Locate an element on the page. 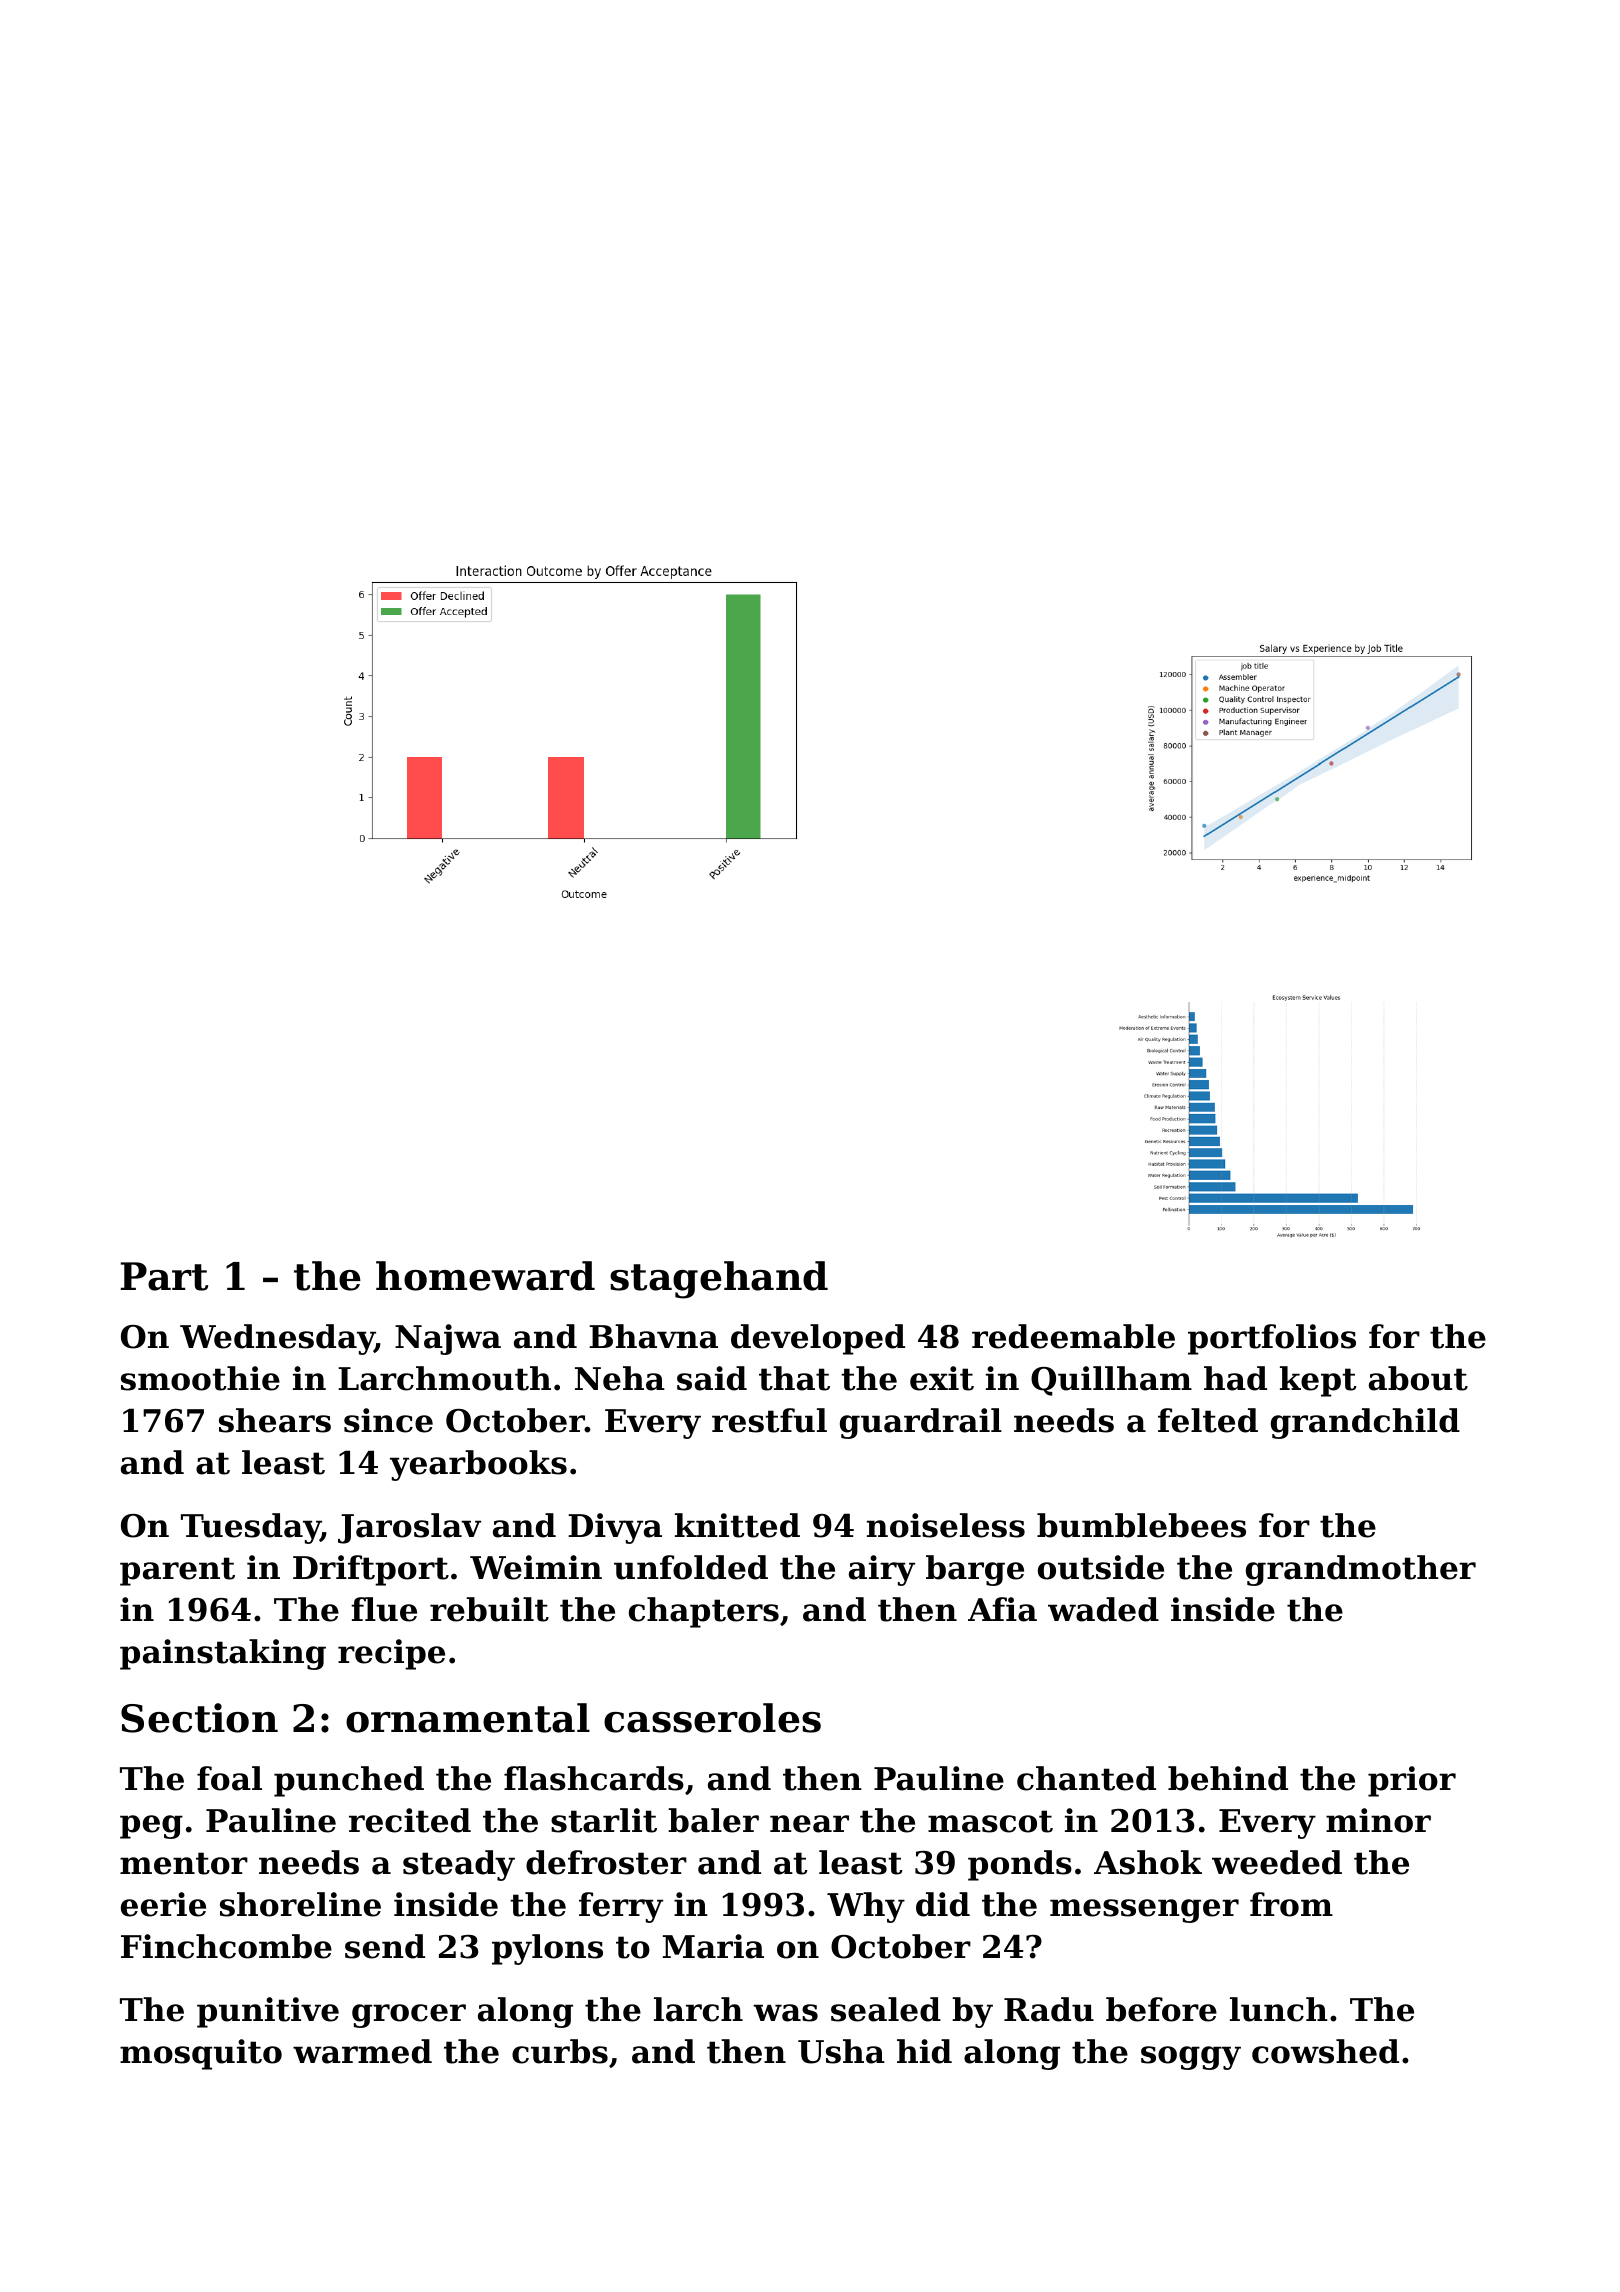 The width and height of the image is (1620, 2292). smoothie is located at coordinates (200, 1378).
